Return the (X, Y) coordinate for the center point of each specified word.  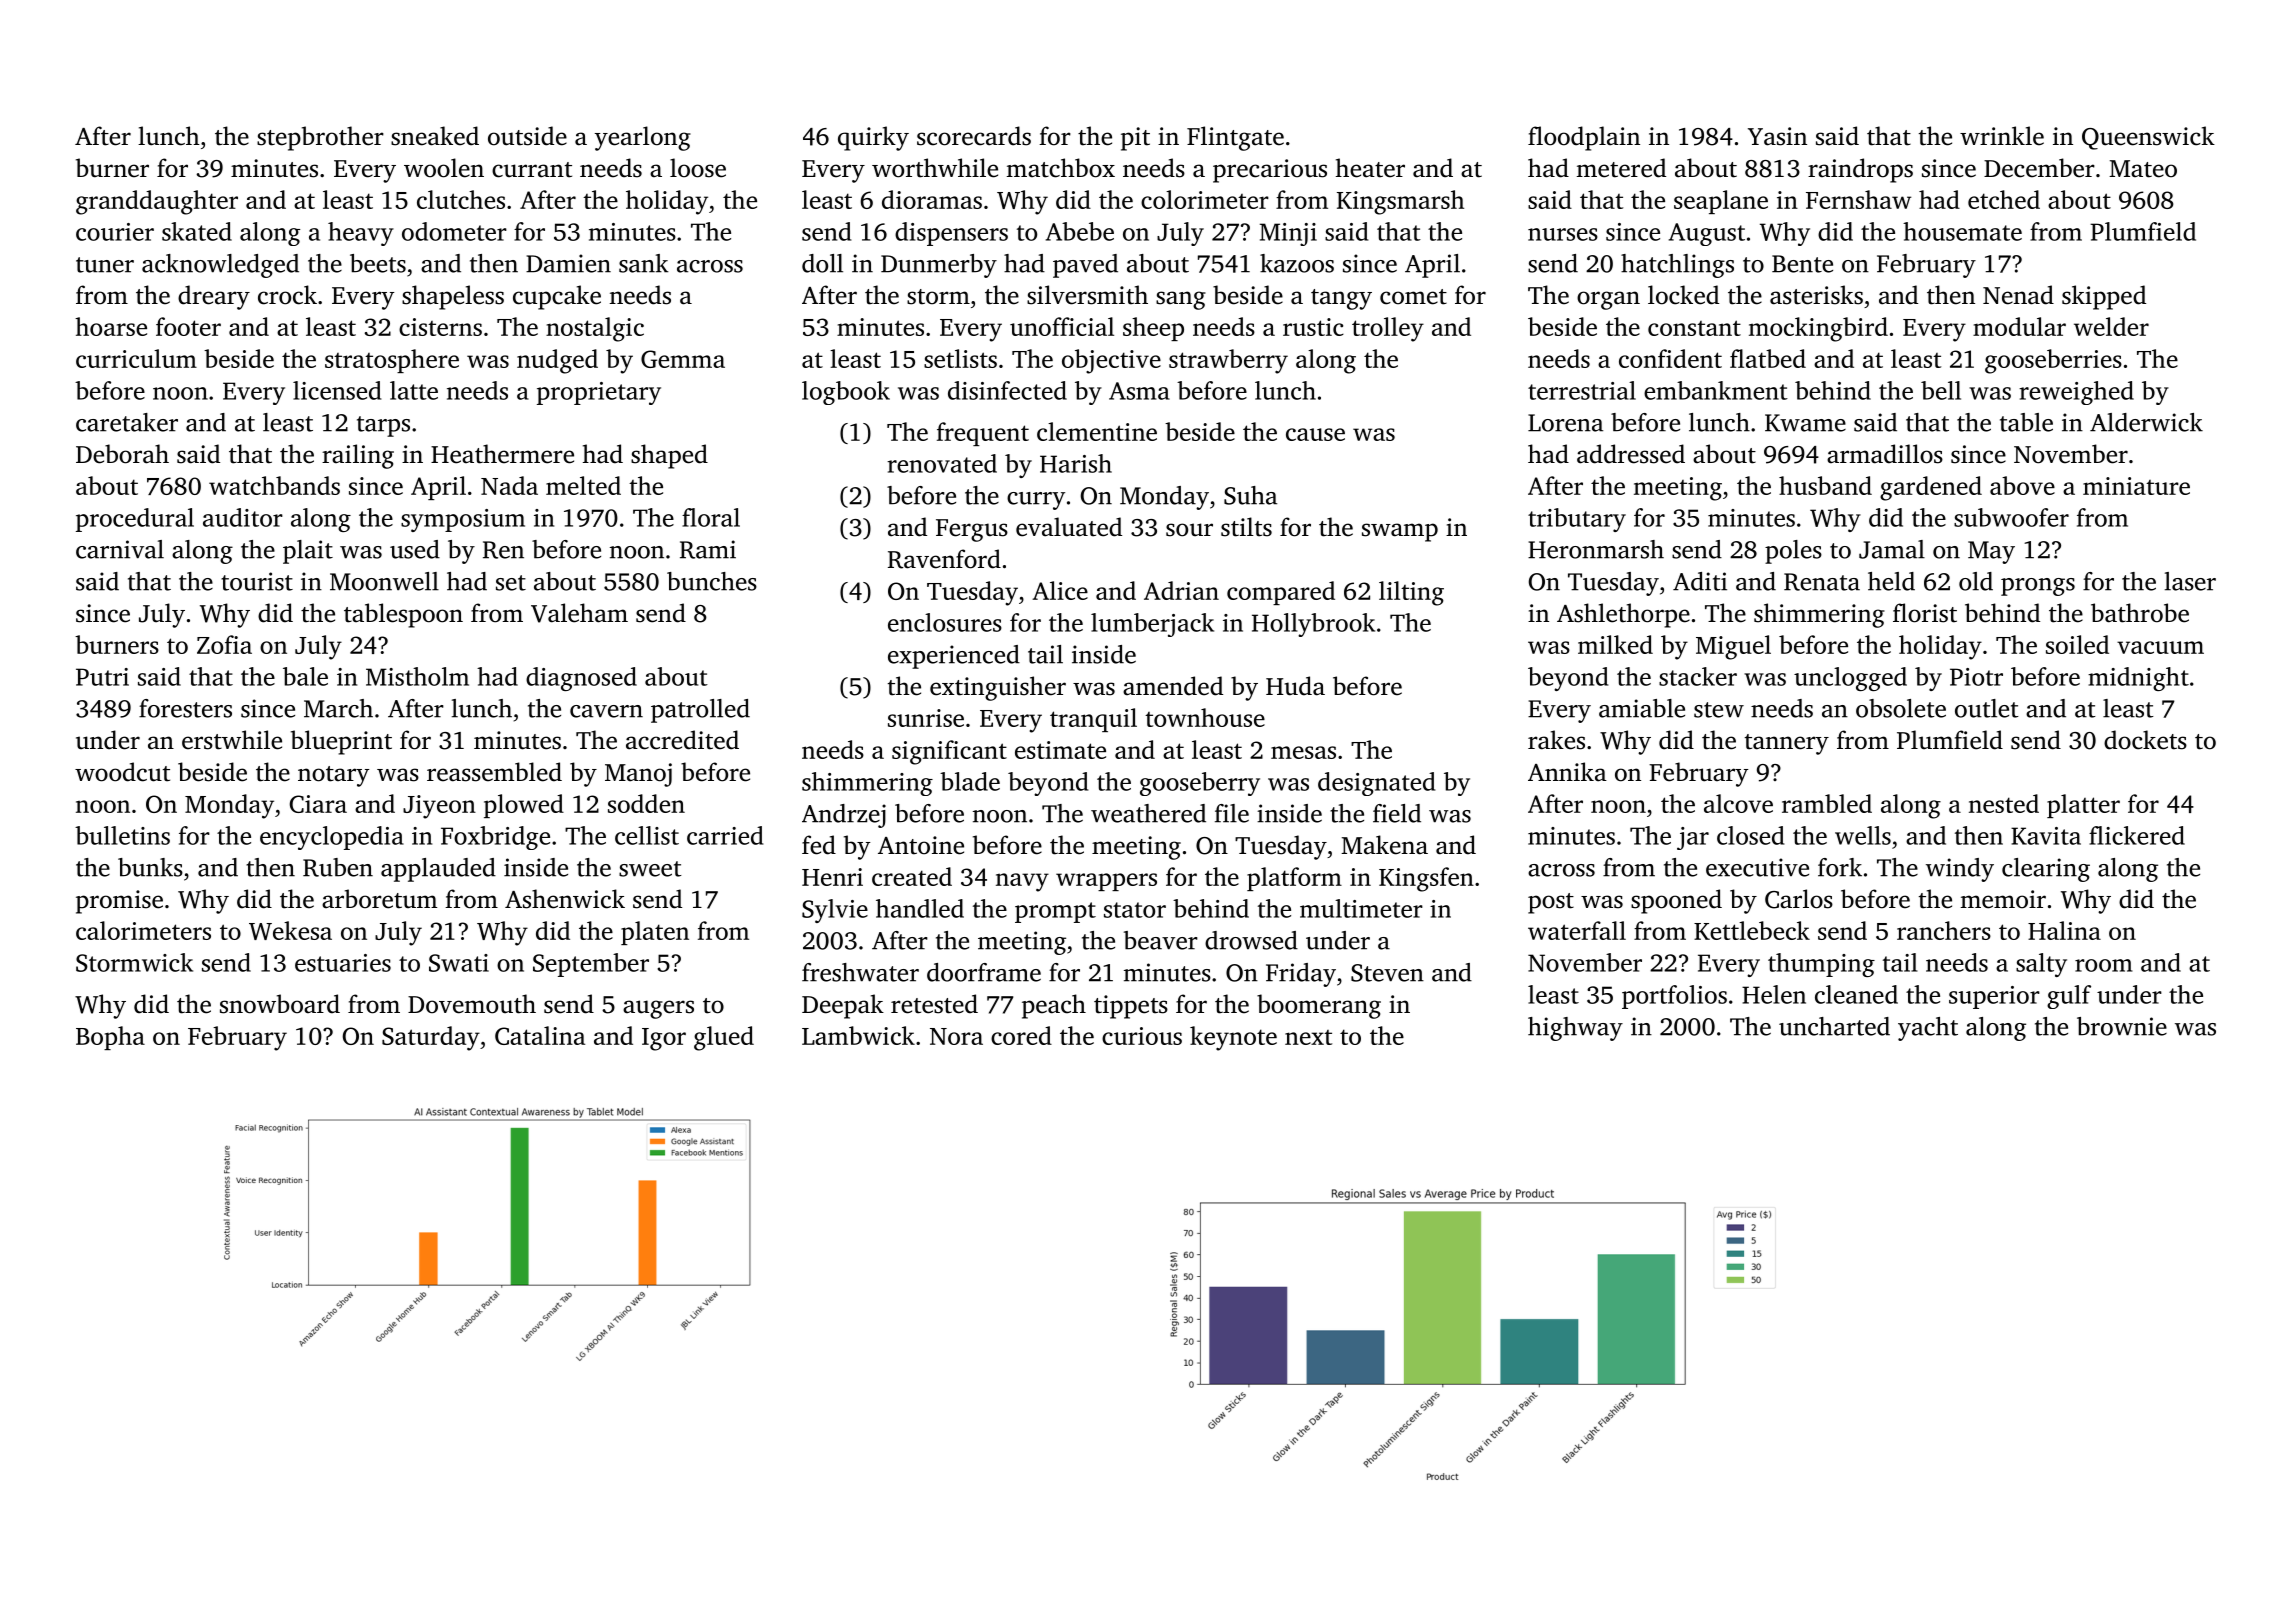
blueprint (341, 742)
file (1232, 813)
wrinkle (2002, 136)
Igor (664, 1039)
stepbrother (320, 138)
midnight (2138, 679)
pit (1135, 139)
